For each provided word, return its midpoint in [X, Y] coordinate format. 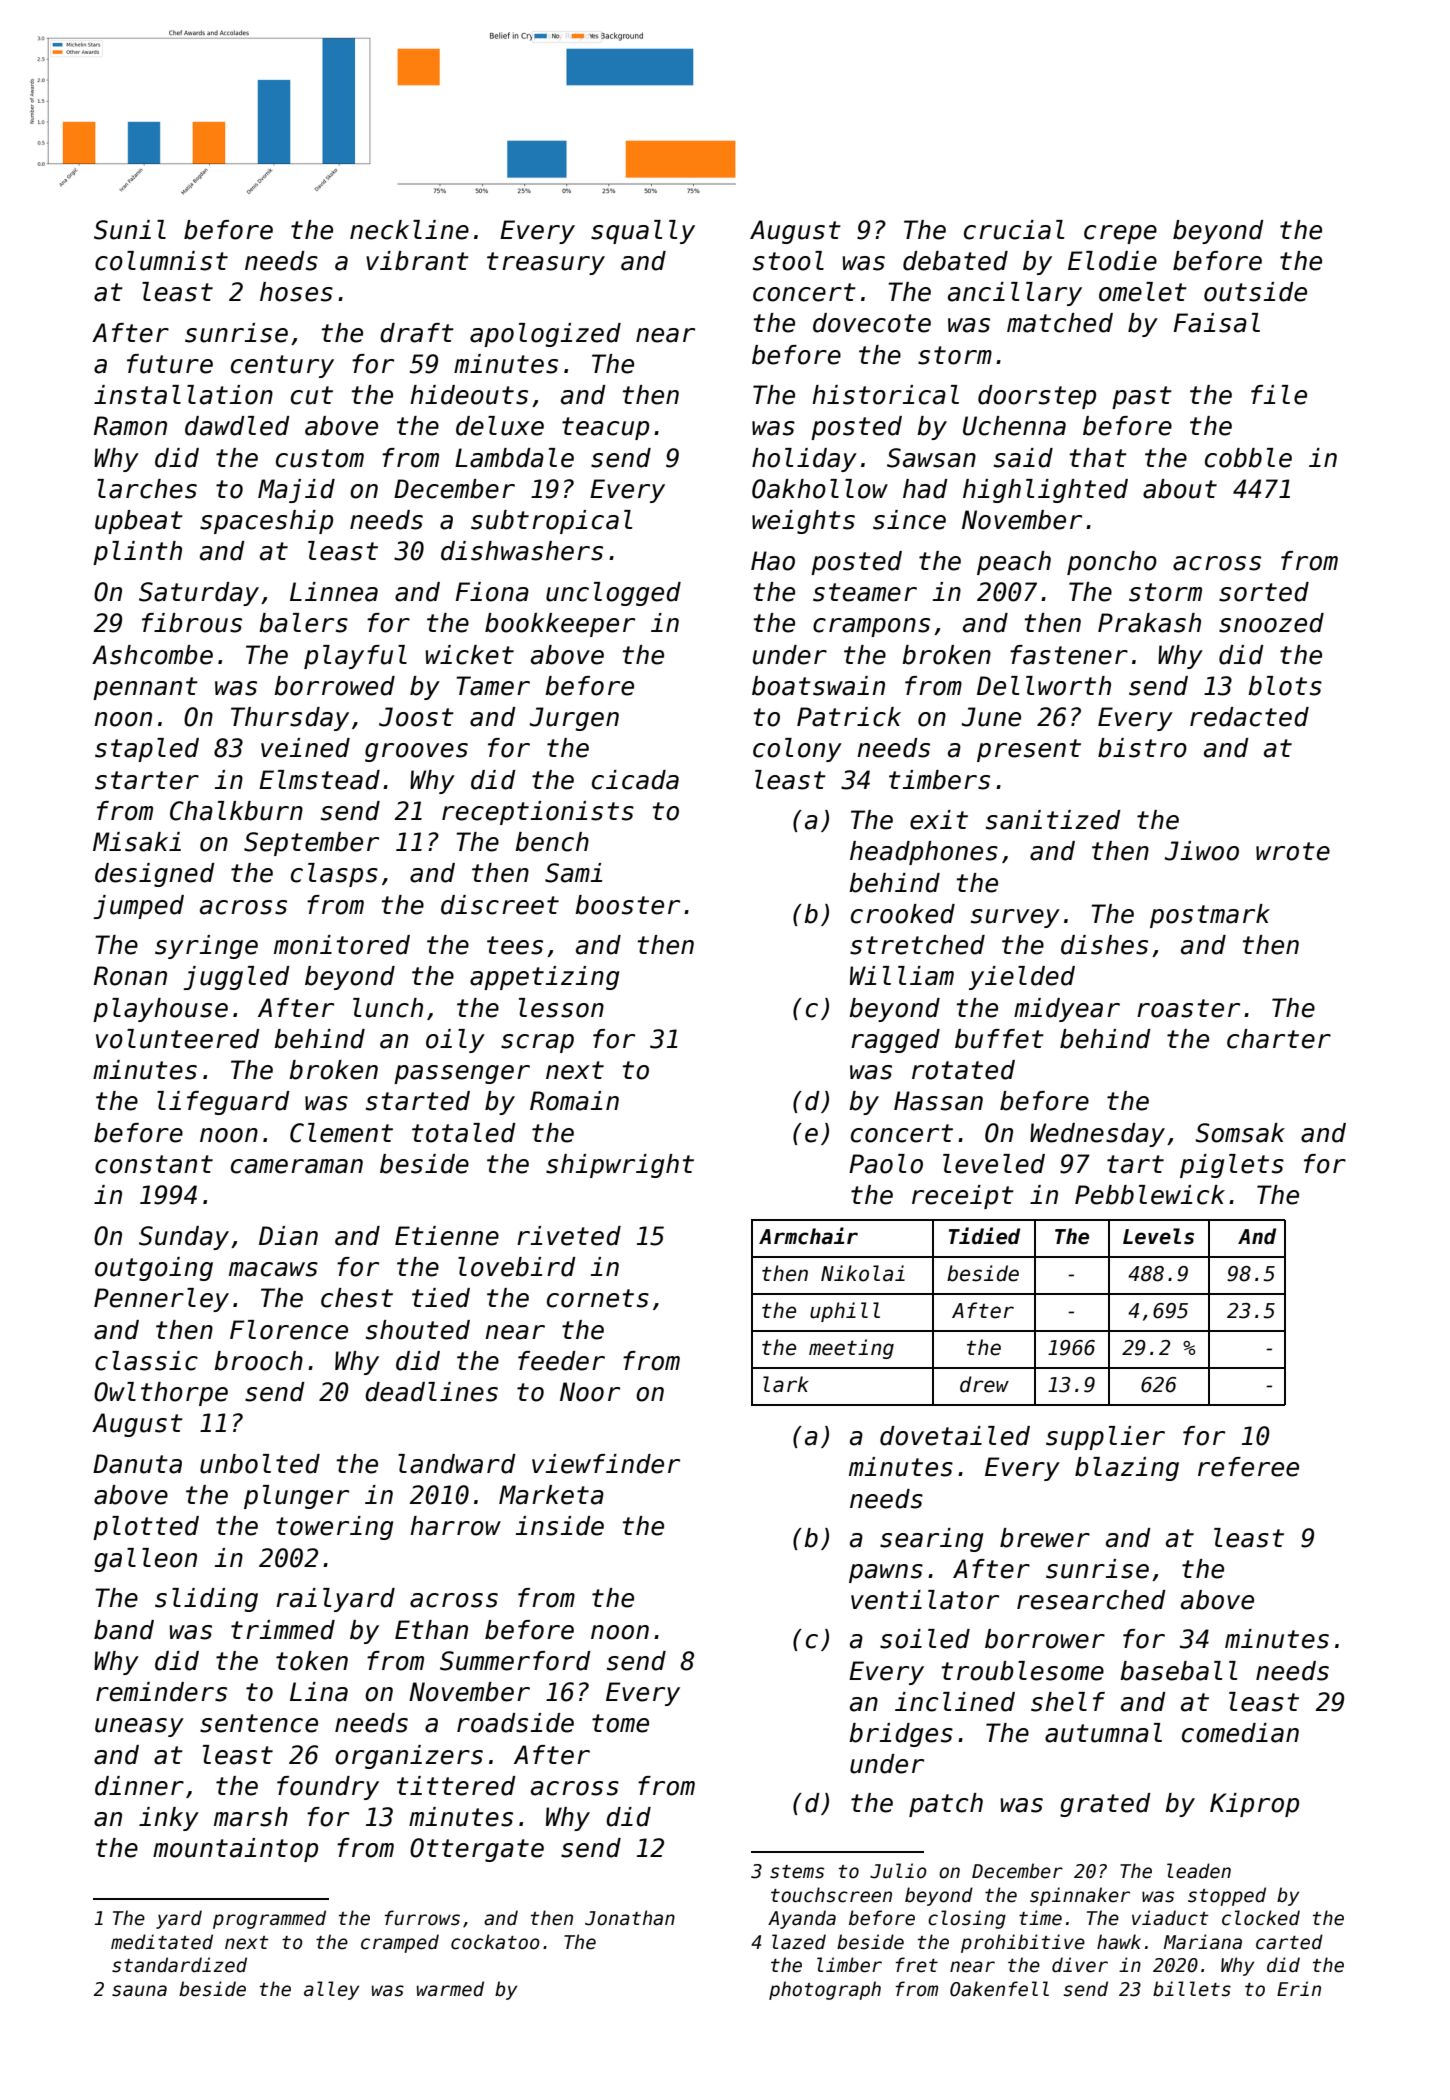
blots [1285, 686]
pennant [145, 688]
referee [1248, 1467]
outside [1255, 292]
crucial [1014, 230]
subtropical [551, 522]
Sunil [130, 230]
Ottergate [477, 1850]
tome [620, 1723]
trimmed [283, 1630]
